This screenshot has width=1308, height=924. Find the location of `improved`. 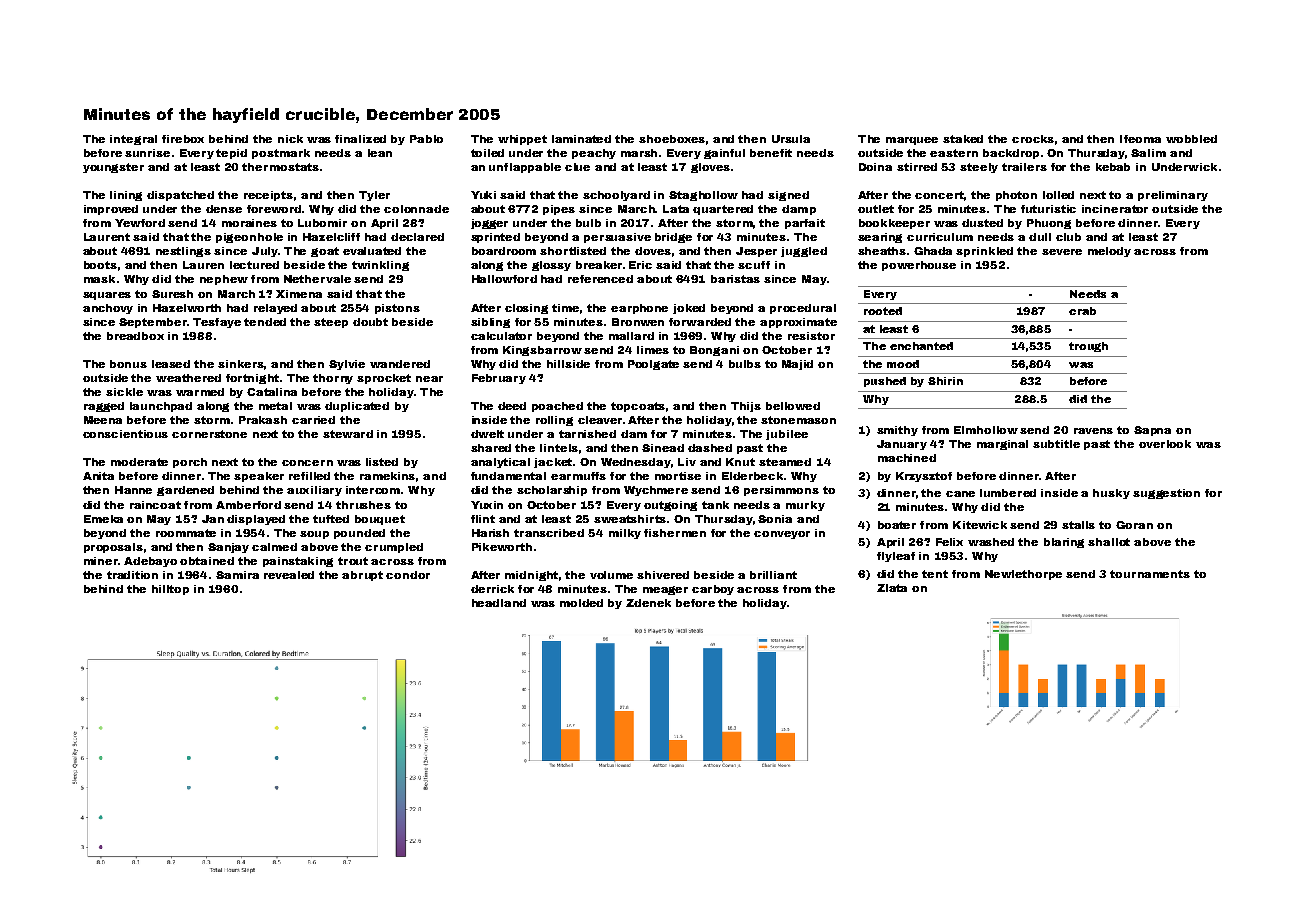

improved is located at coordinates (111, 210).
